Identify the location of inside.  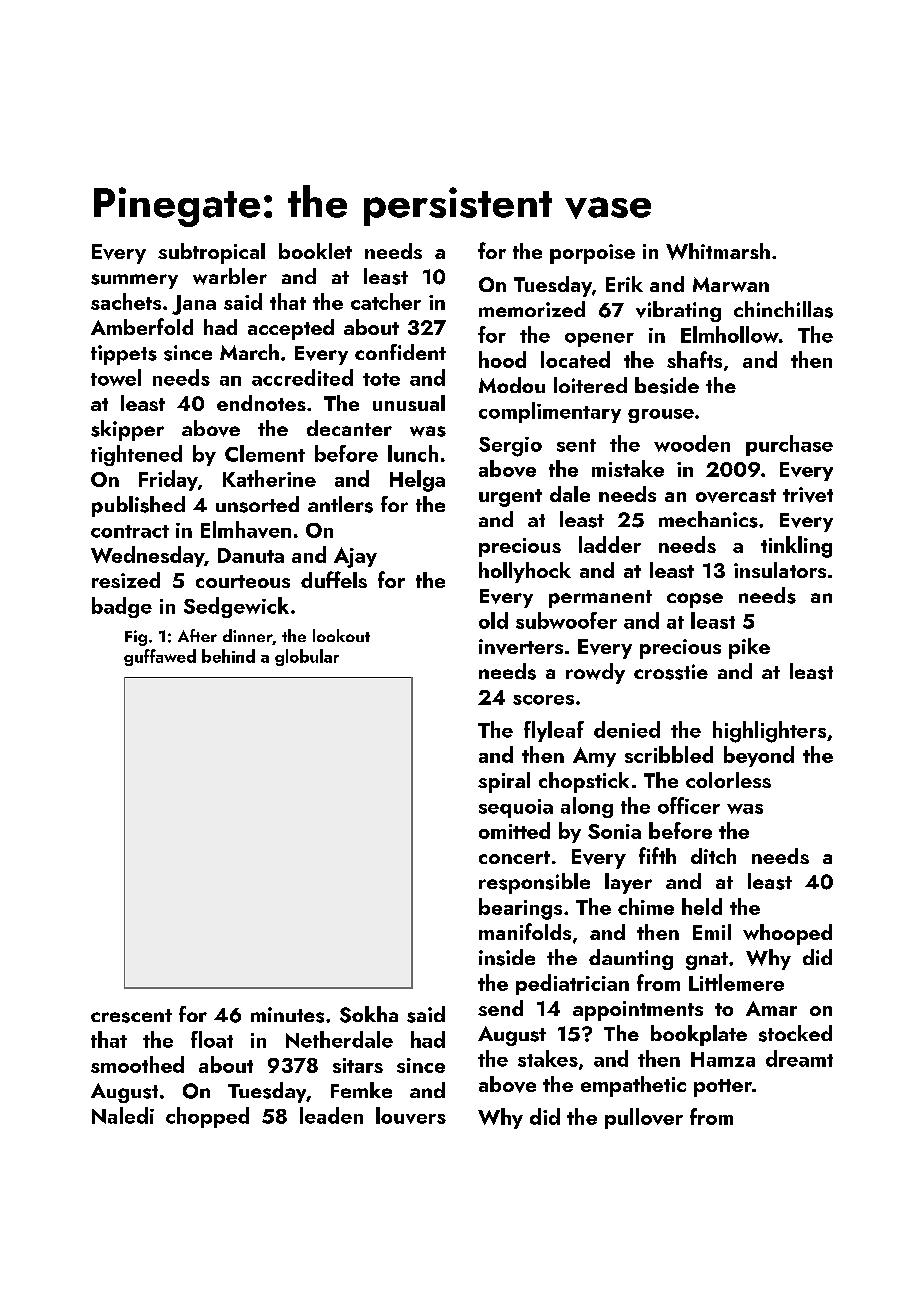
(507, 957).
